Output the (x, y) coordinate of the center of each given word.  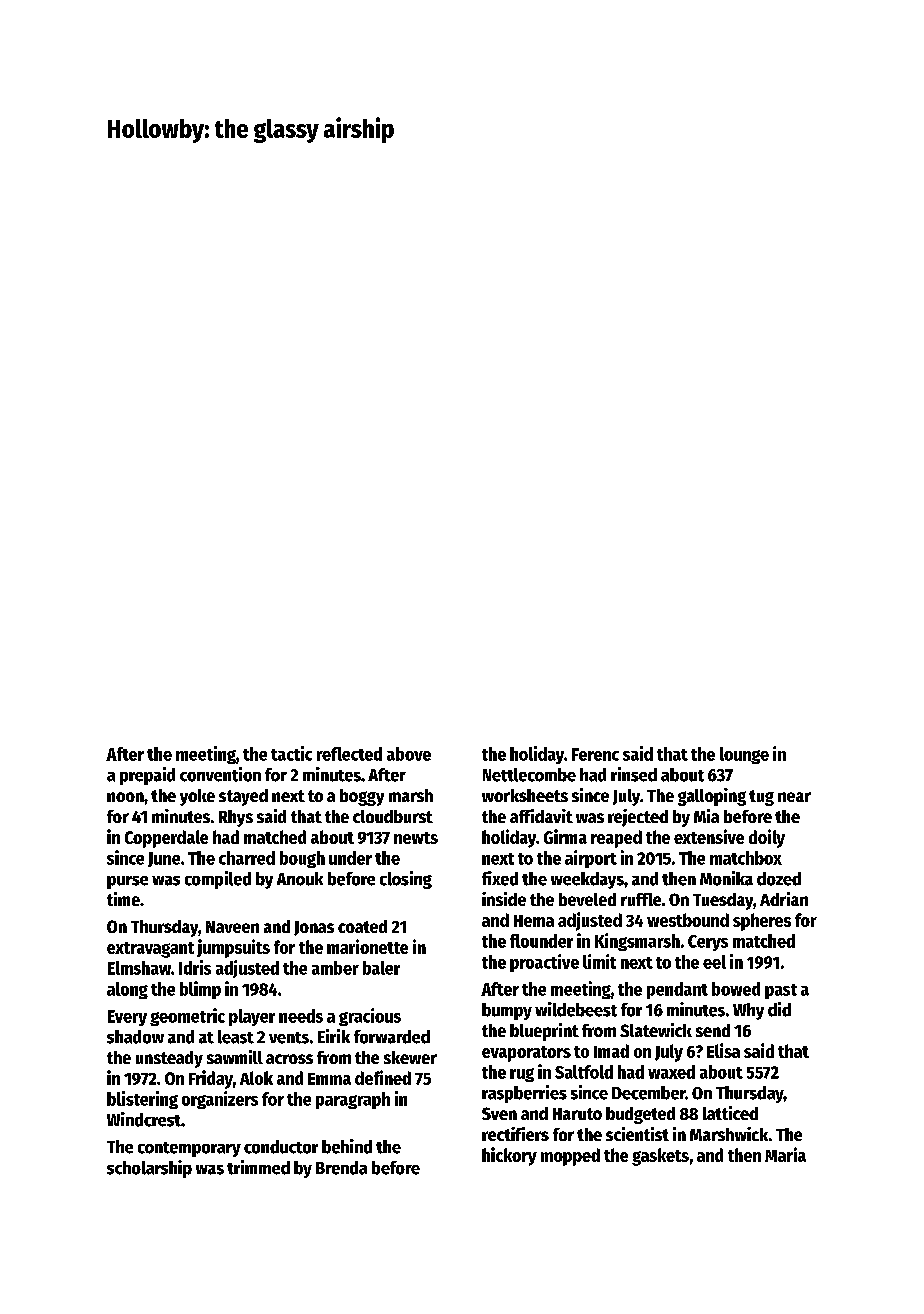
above (409, 754)
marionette (367, 946)
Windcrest (144, 1119)
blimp (200, 990)
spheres (762, 922)
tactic (291, 753)
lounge (744, 755)
